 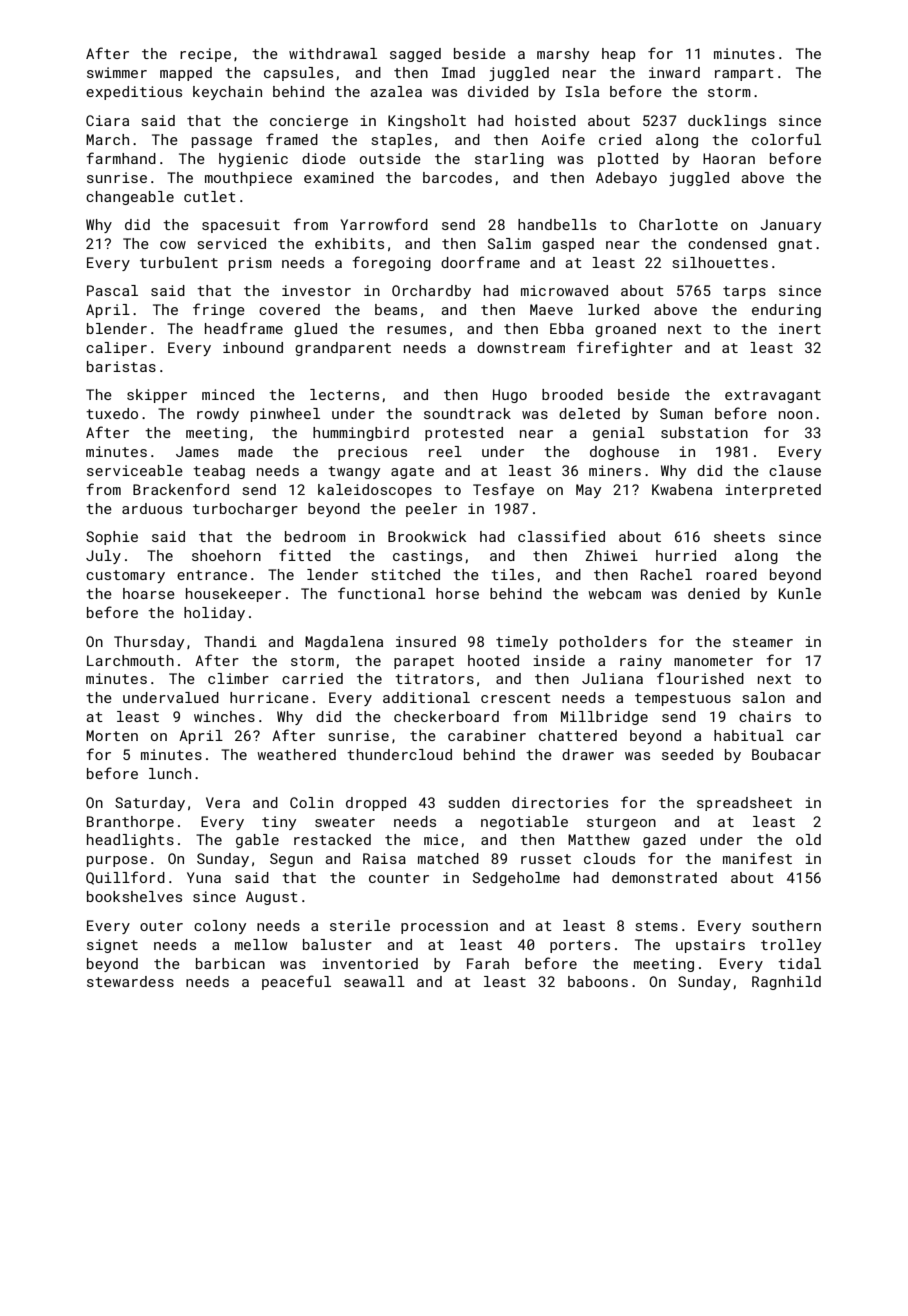 I want to click on Haoran, so click(x=729, y=158).
